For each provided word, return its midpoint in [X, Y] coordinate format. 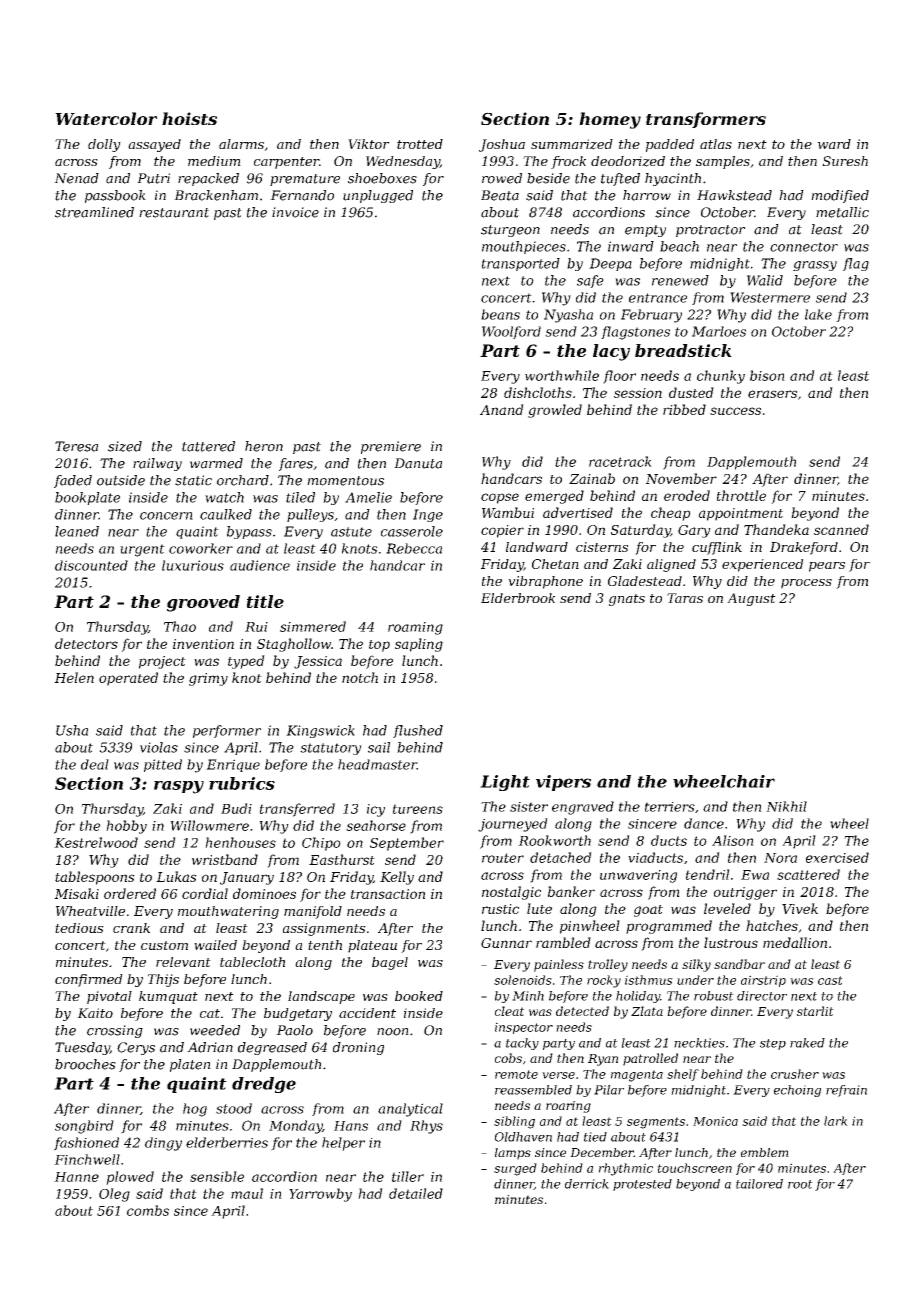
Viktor [369, 144]
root [800, 1184]
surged [515, 1169]
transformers [706, 120]
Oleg [114, 1195]
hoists [189, 118]
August [751, 599]
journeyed [513, 825]
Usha [72, 730]
